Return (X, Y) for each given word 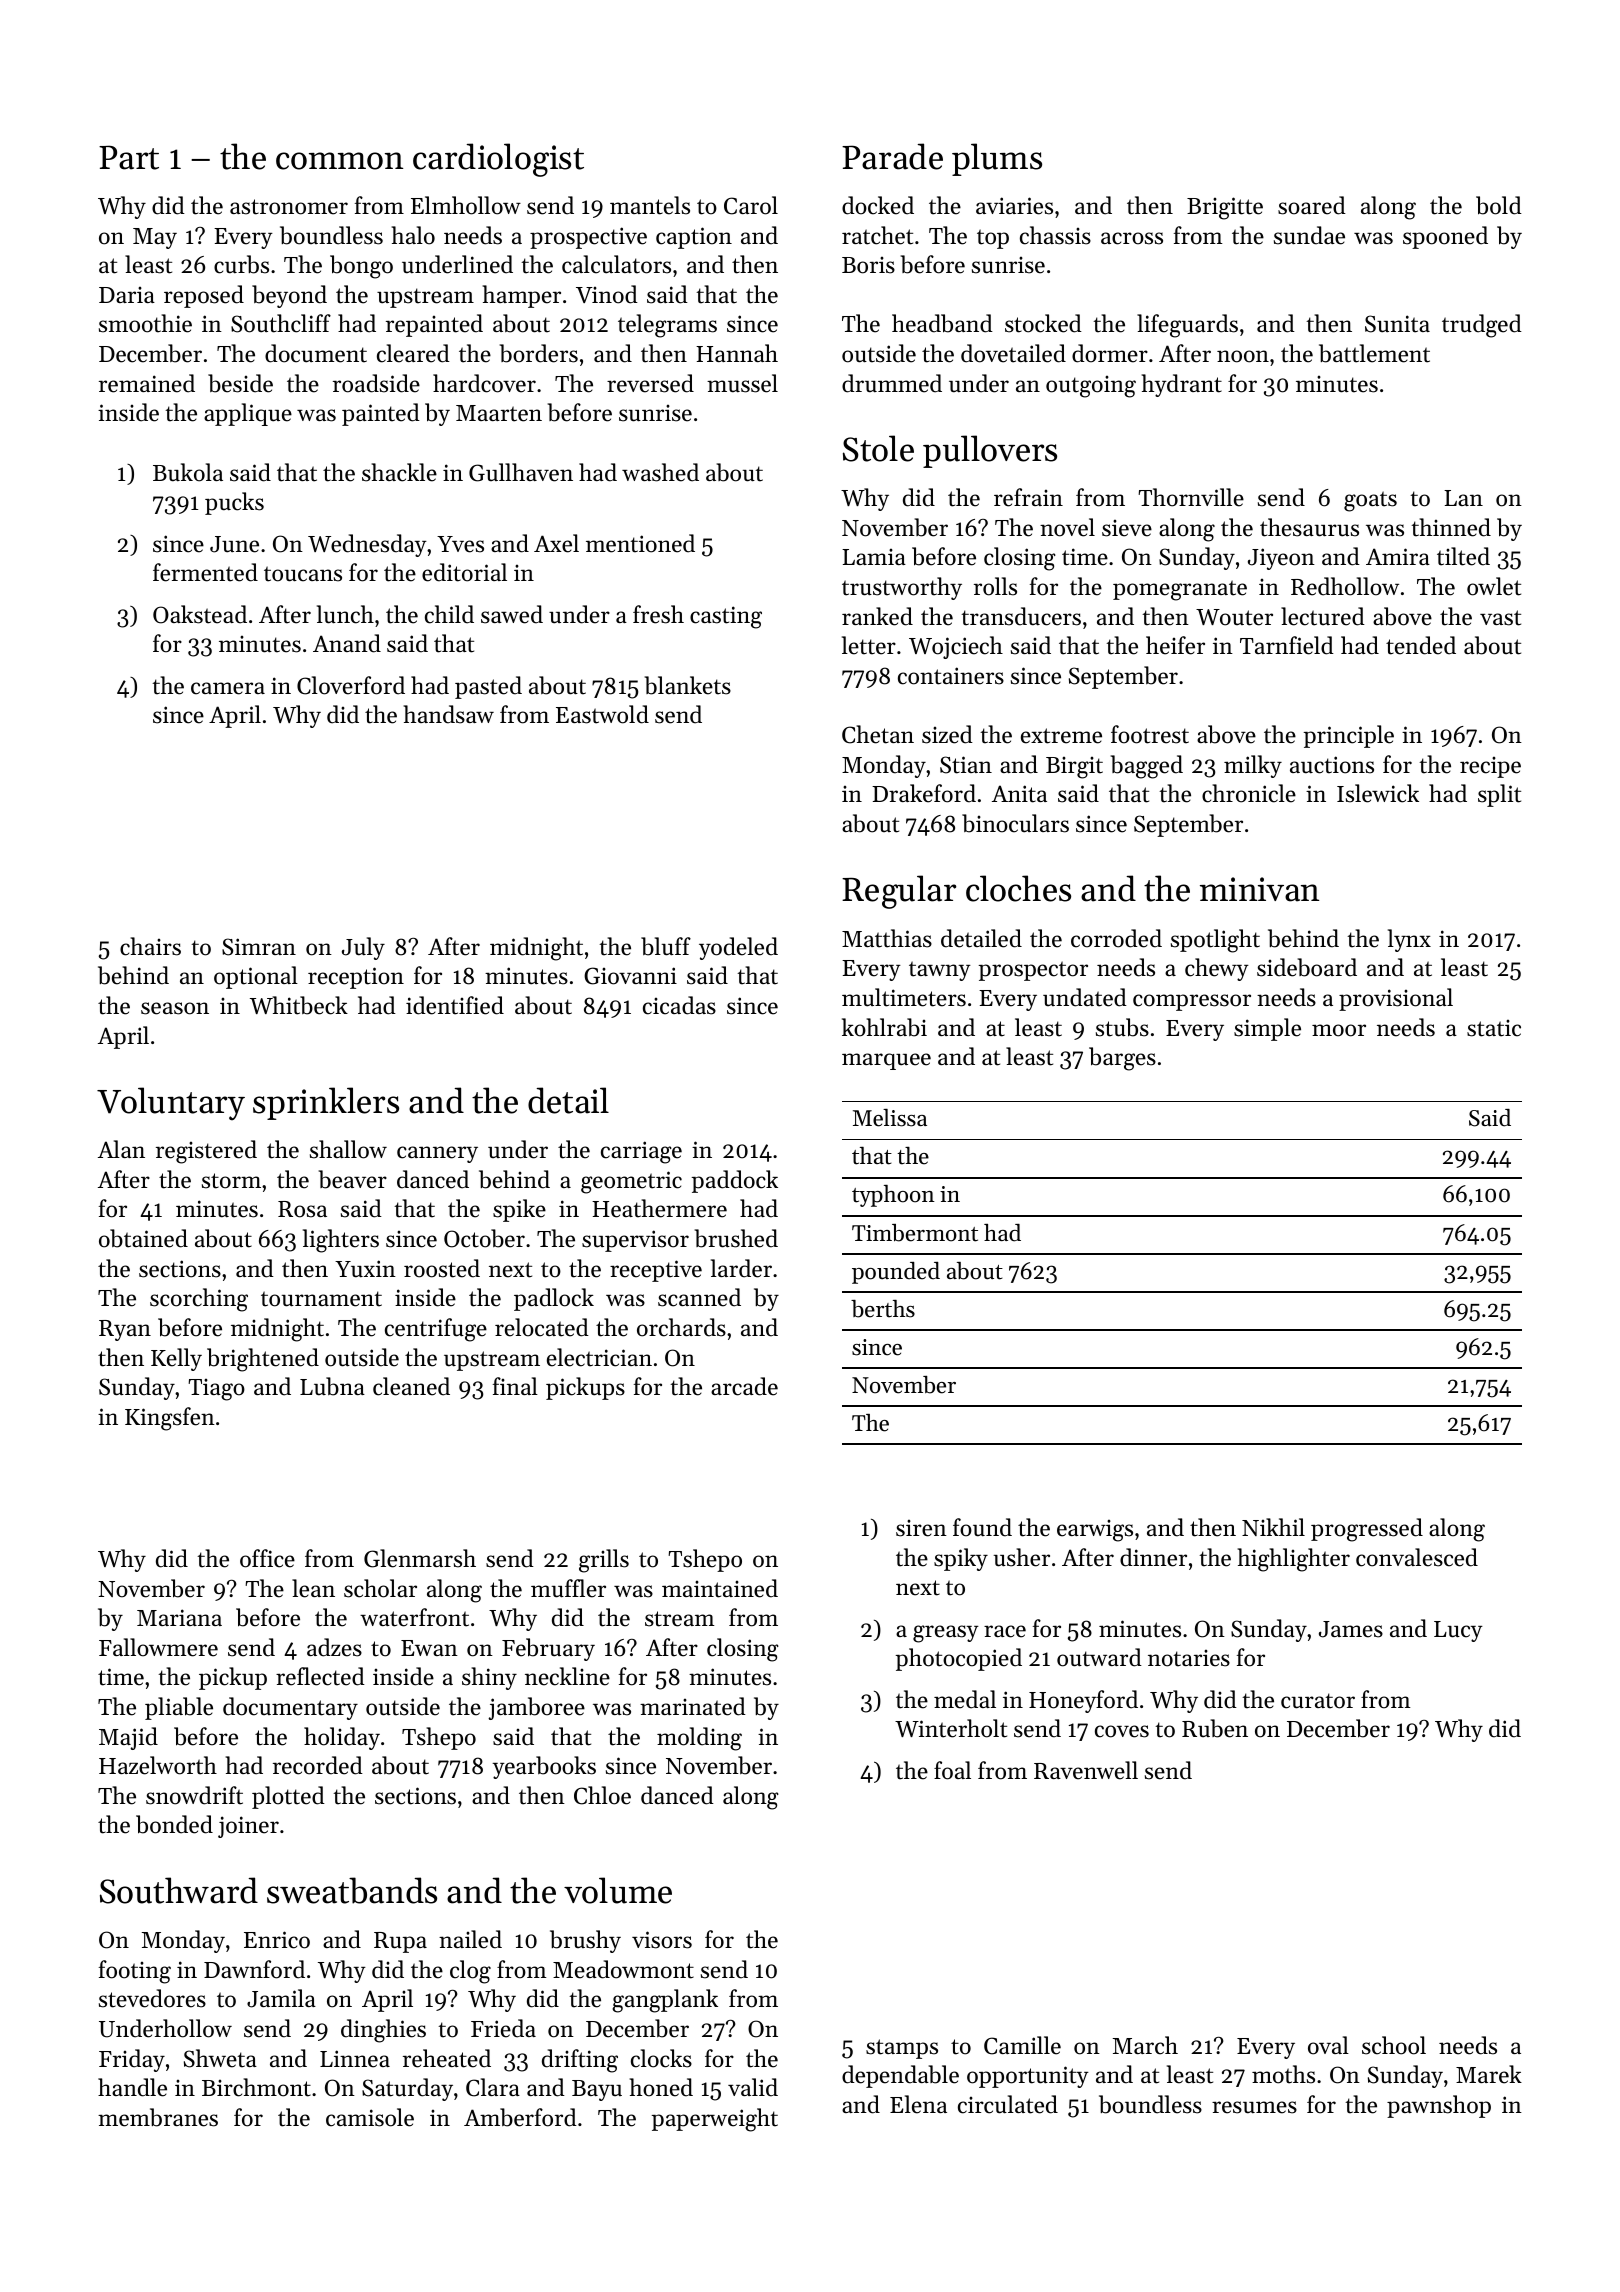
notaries (1189, 1658)
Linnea (355, 2059)
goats (1370, 501)
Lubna (332, 1386)
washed (660, 472)
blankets (688, 685)
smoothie (145, 323)
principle (1348, 736)
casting (726, 617)
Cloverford (351, 685)
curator (1318, 1701)
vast (1500, 618)
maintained (720, 1588)
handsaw (449, 714)
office (267, 1558)
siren (921, 1528)
